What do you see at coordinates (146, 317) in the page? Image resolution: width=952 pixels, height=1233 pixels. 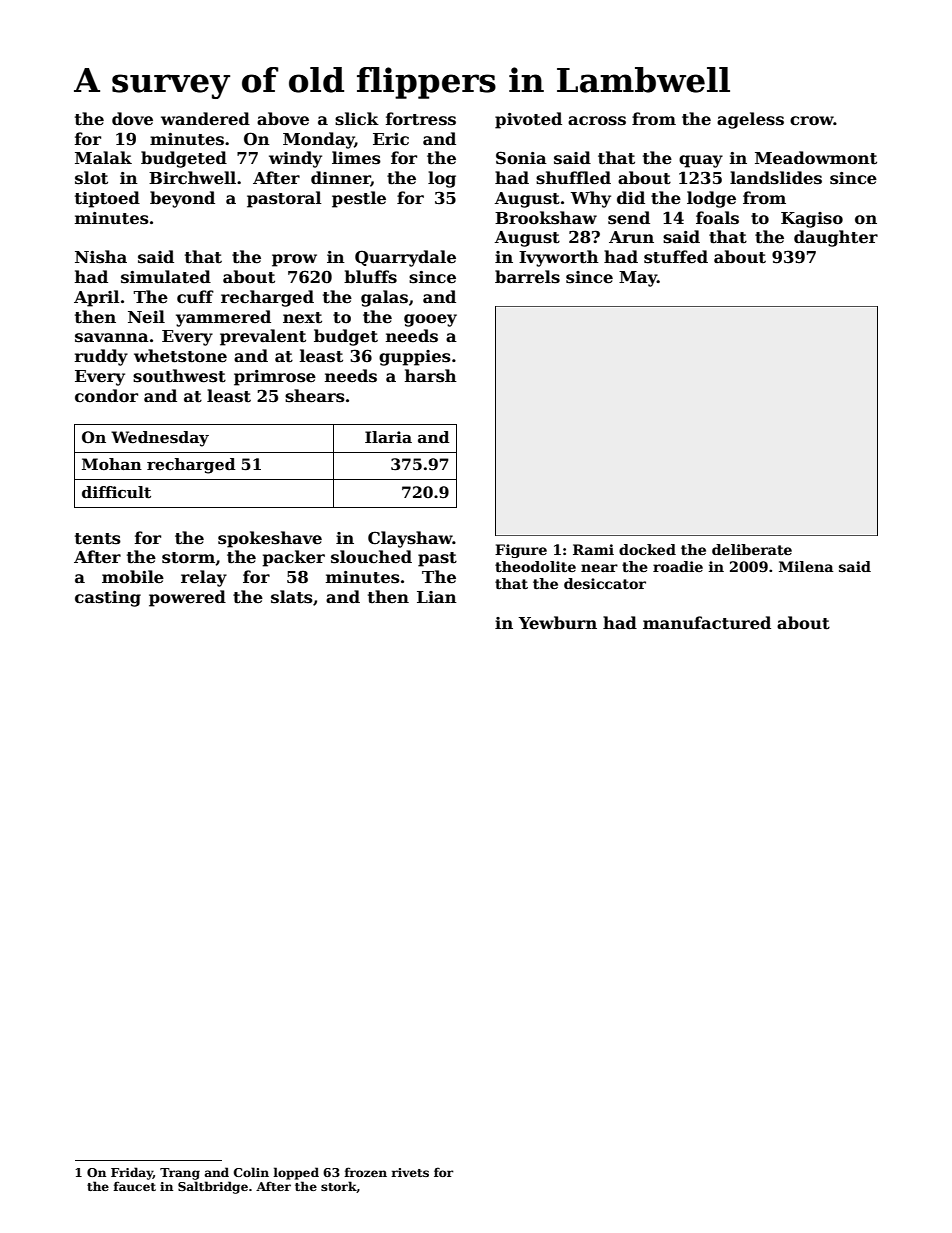 I see `Neil` at bounding box center [146, 317].
